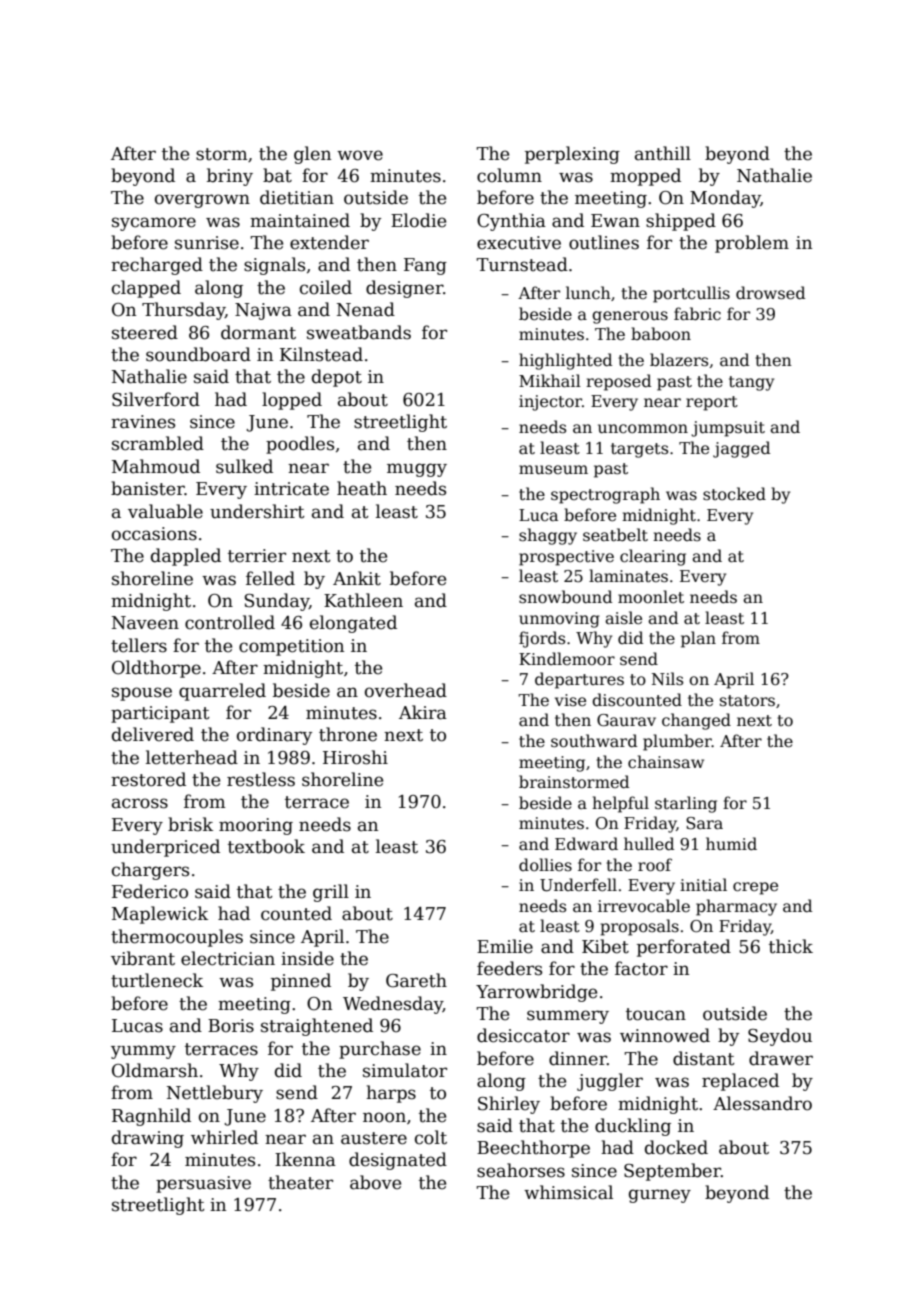 The width and height of the screenshot is (924, 1311). What do you see at coordinates (154, 224) in the screenshot?
I see `sycamore` at bounding box center [154, 224].
